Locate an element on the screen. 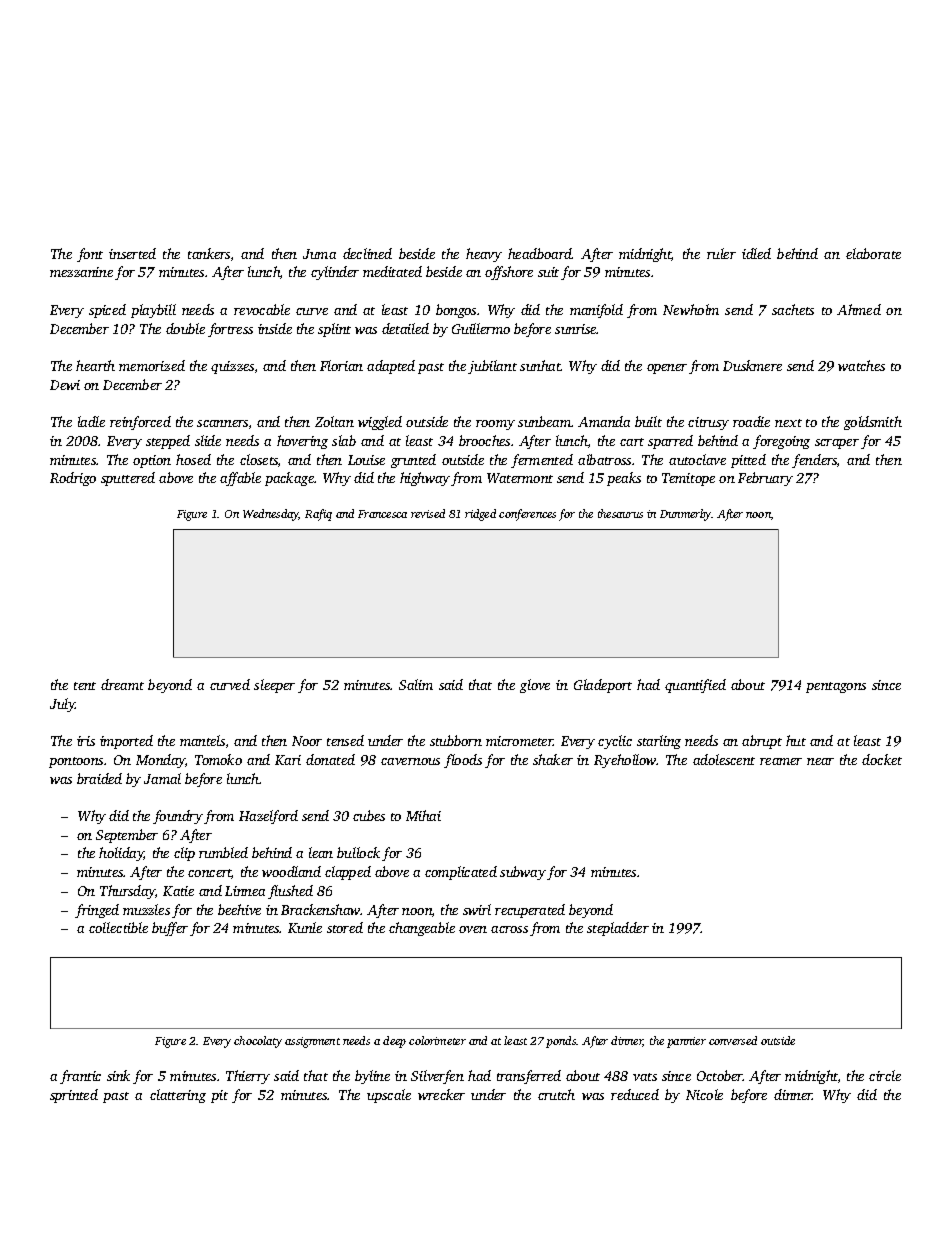 Image resolution: width=952 pixels, height=1233 pixels. Katie is located at coordinates (178, 891).
